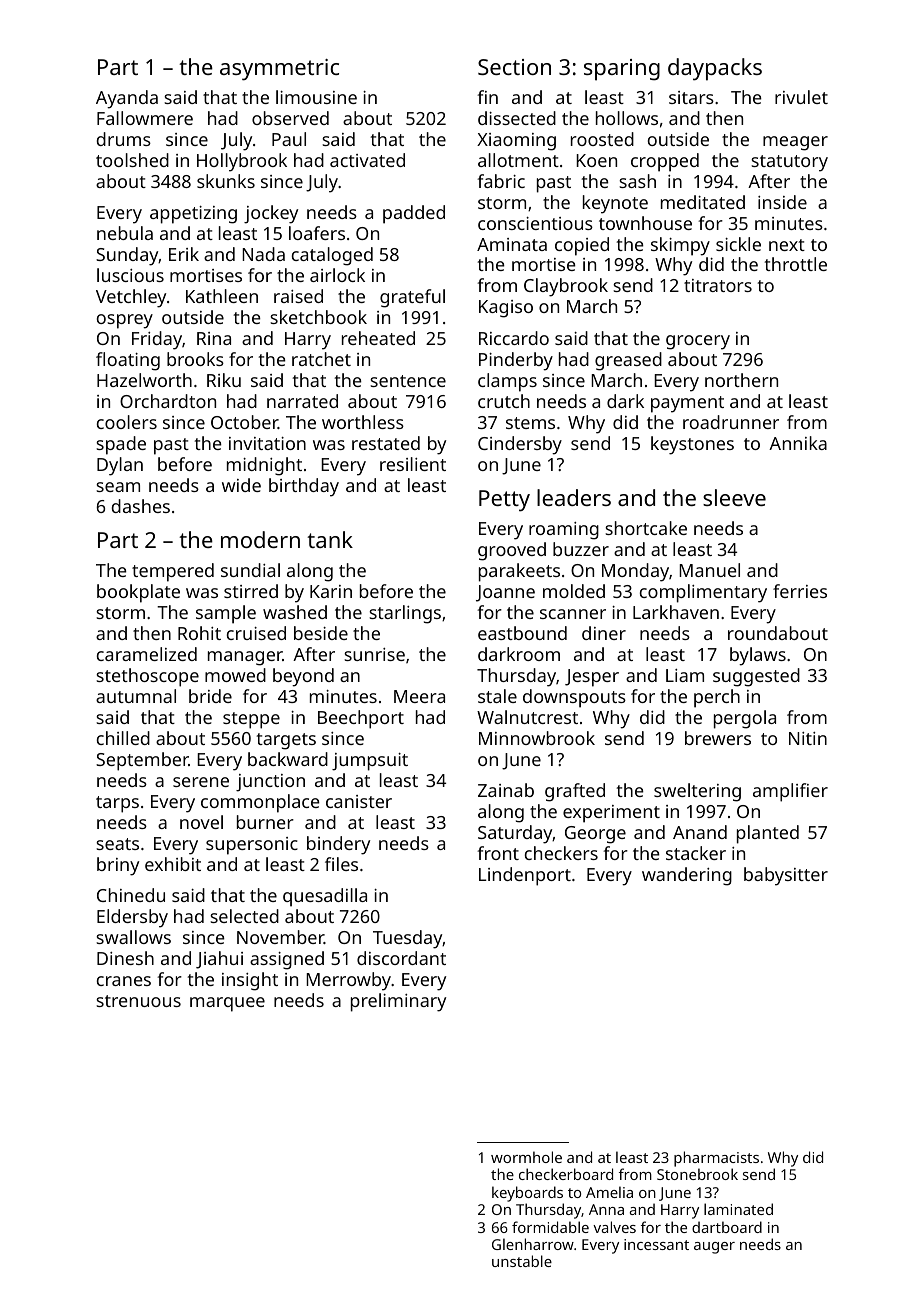 This screenshot has height=1314, width=924. What do you see at coordinates (520, 445) in the screenshot?
I see `Cindersby` at bounding box center [520, 445].
